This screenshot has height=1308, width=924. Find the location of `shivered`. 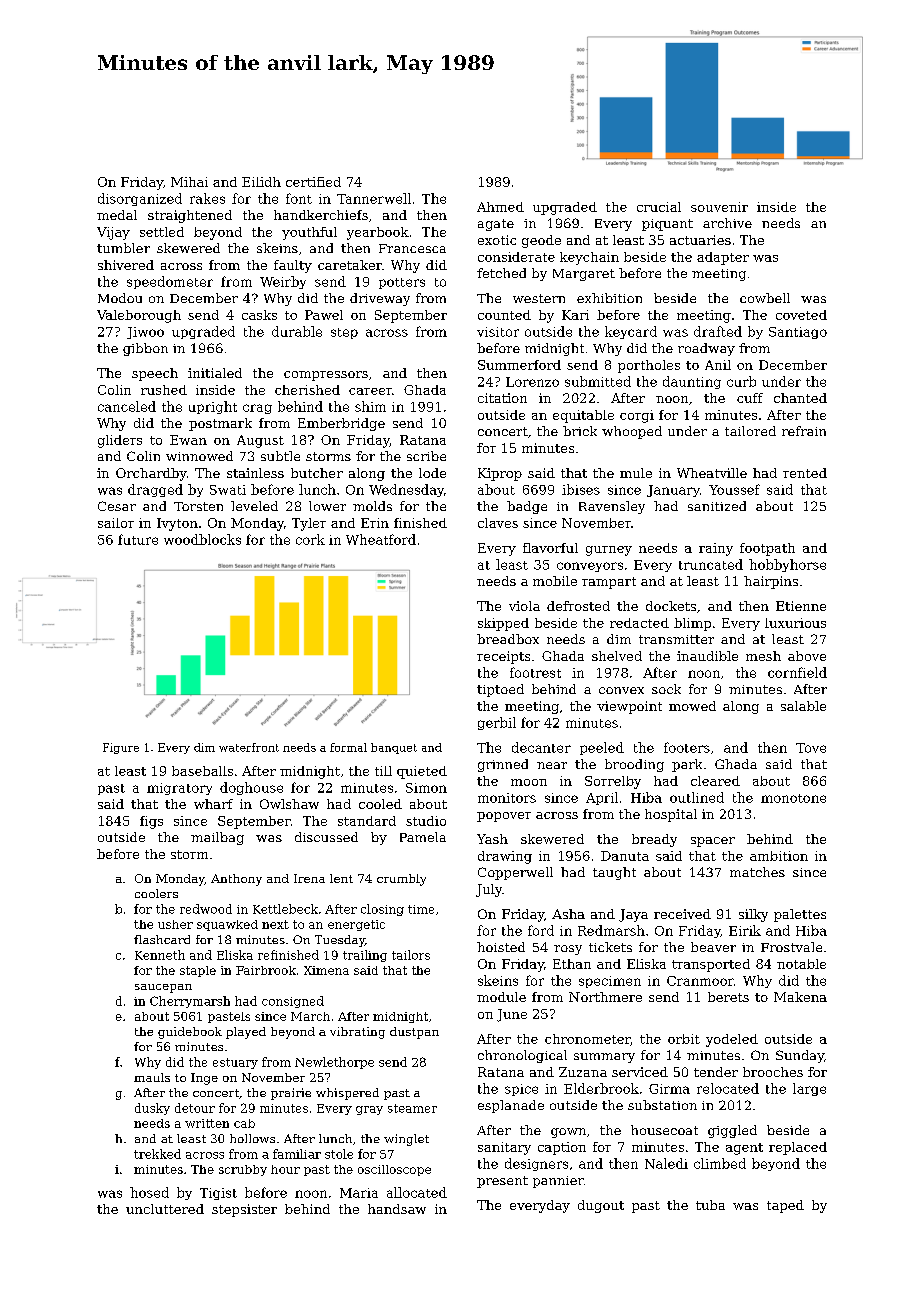

shivered is located at coordinates (126, 265).
